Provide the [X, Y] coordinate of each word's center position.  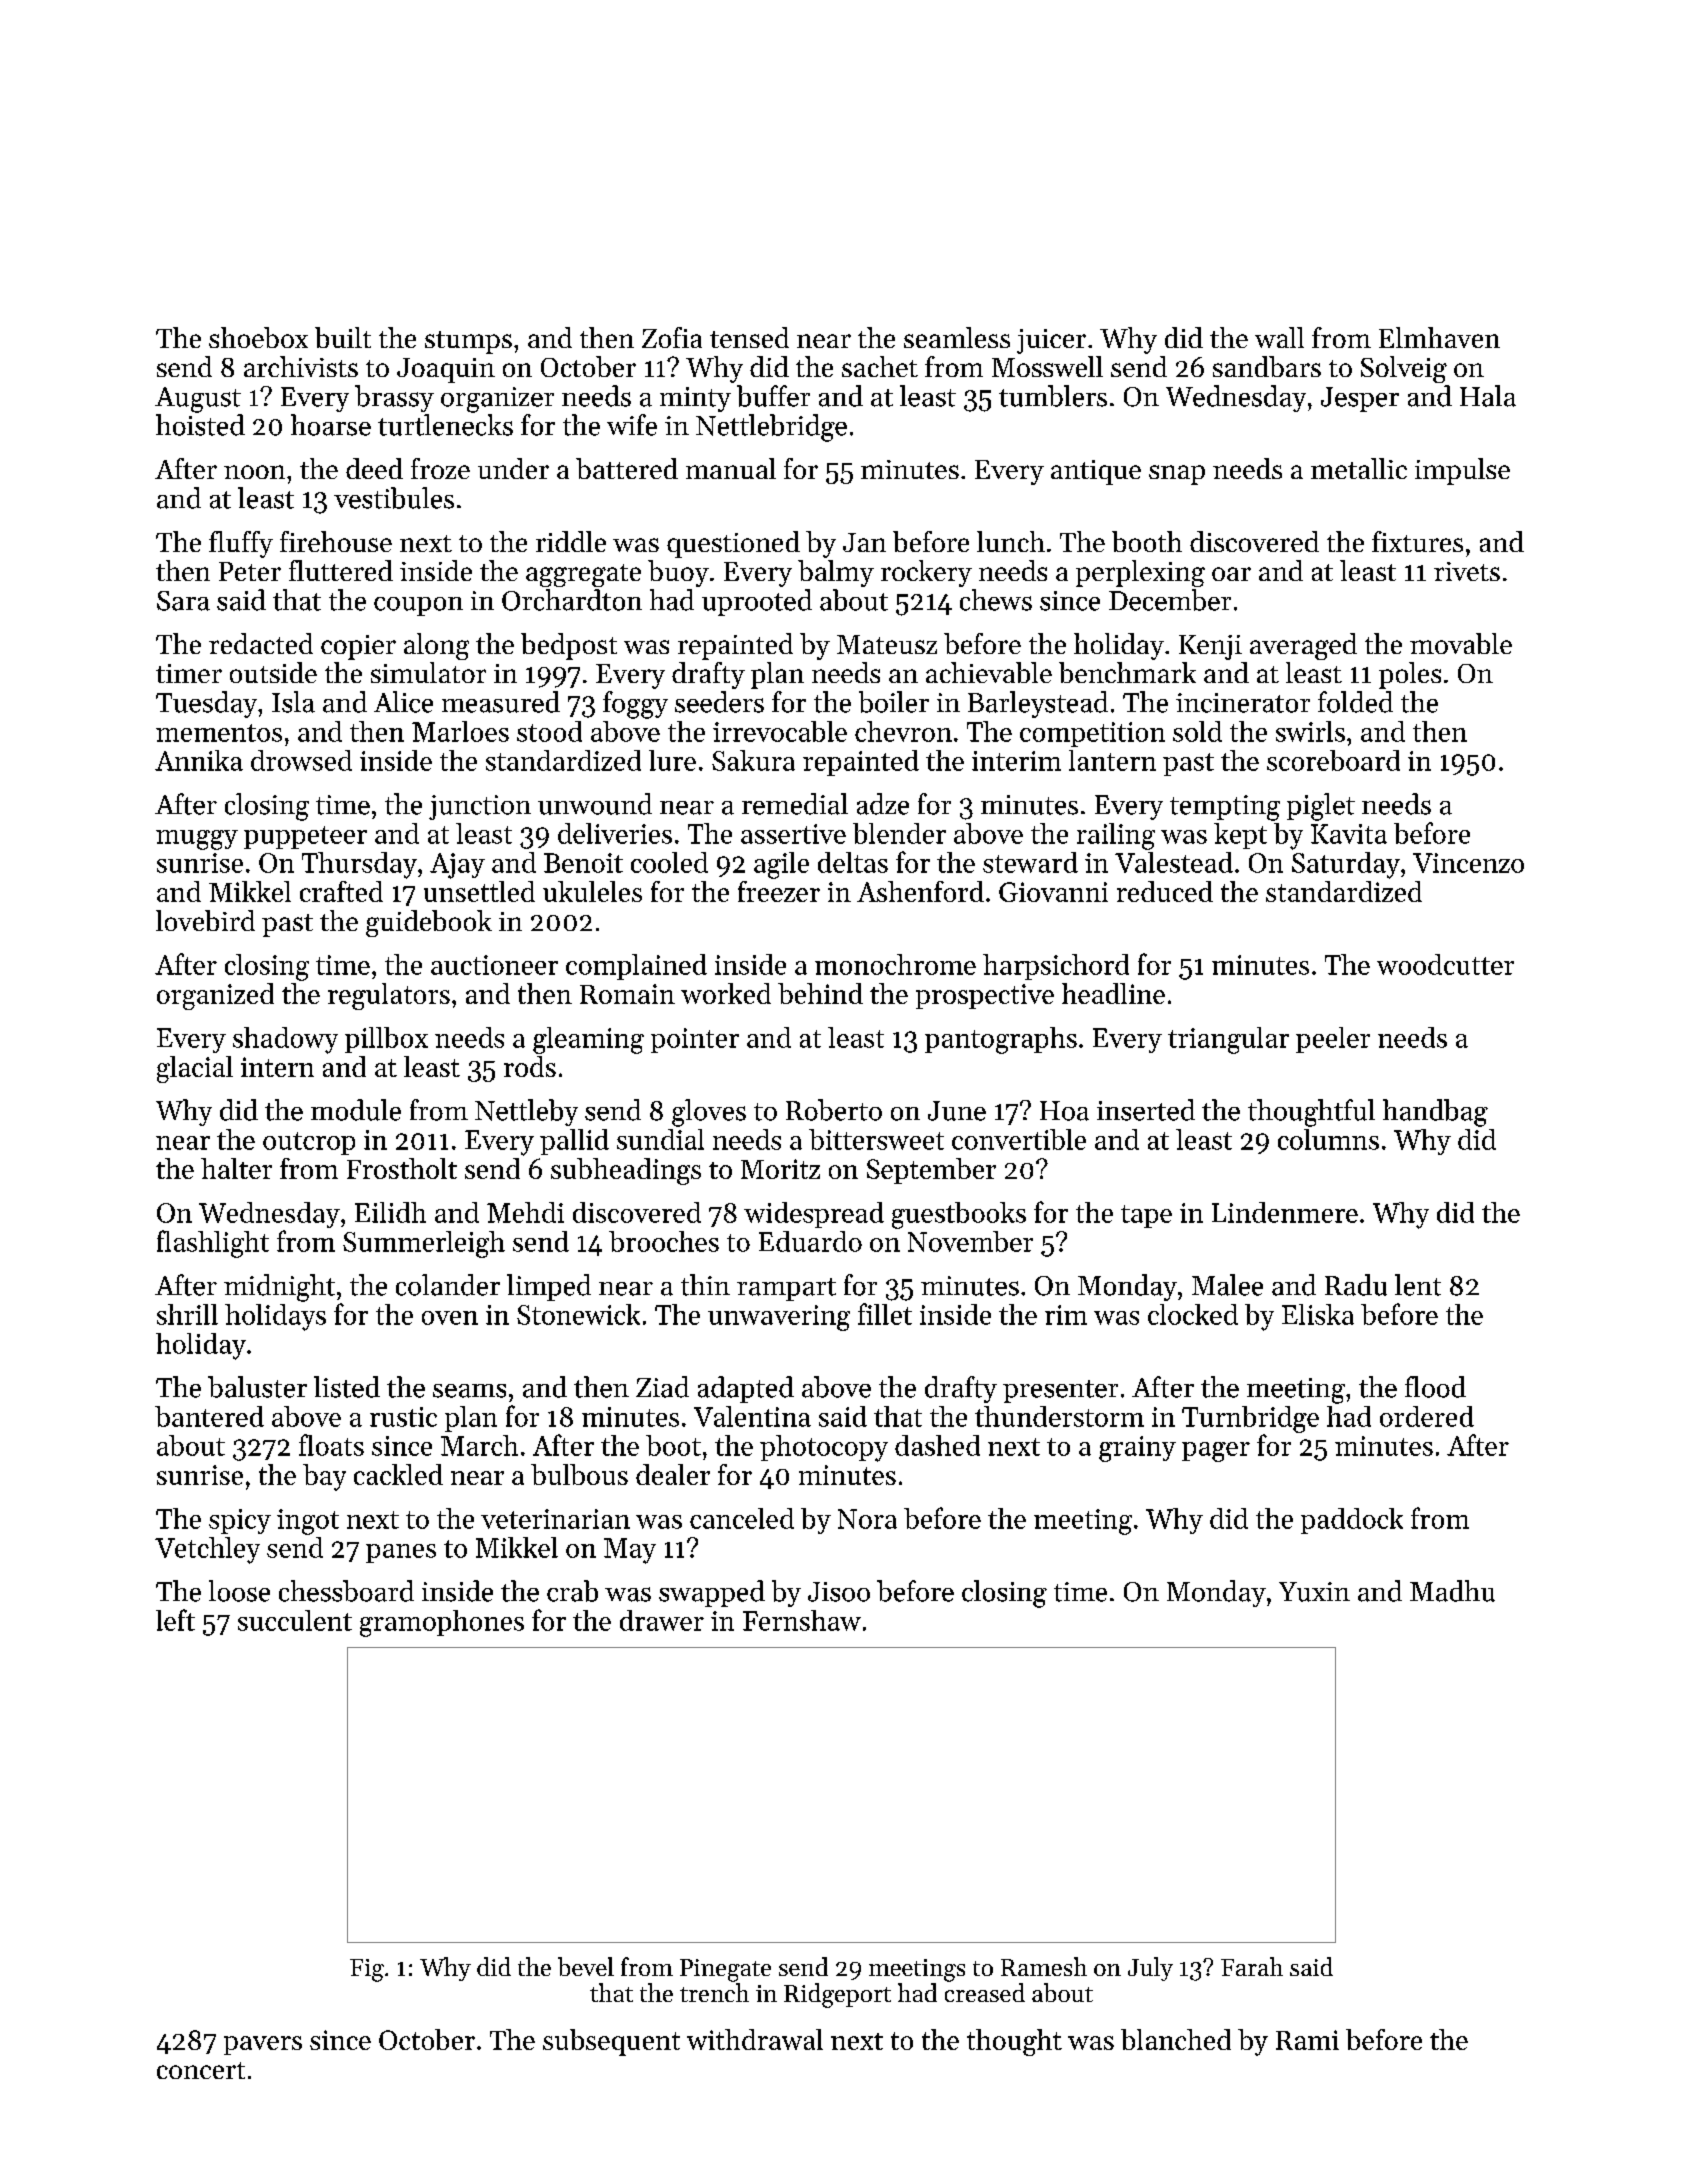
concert [201, 2070]
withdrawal [755, 2039]
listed [347, 1387]
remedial [795, 804]
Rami [1307, 2040]
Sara [183, 601]
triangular [1228, 1040]
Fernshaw [802, 1620]
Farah [1252, 1966]
